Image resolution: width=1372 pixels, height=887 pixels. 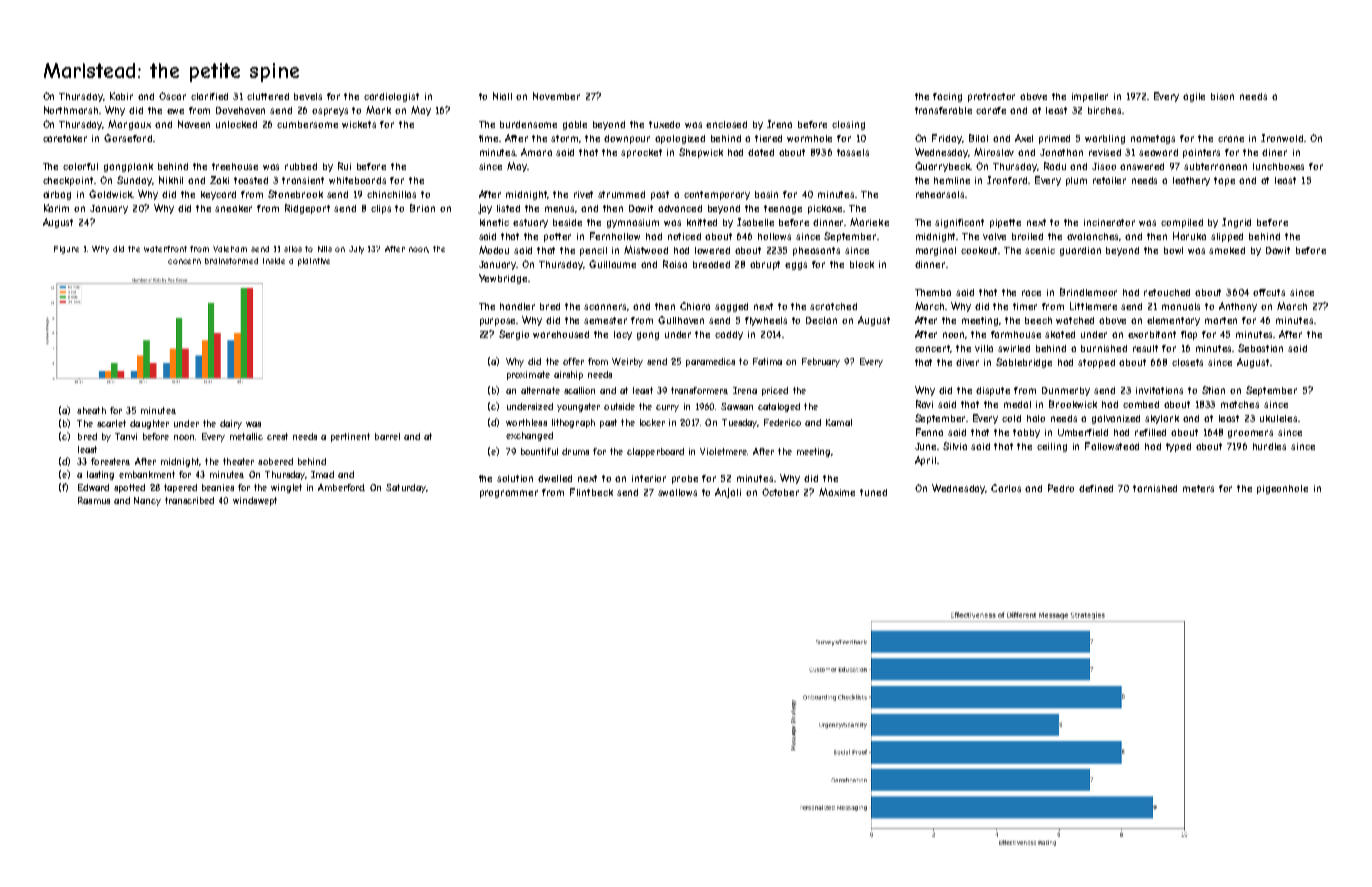 I want to click on unlocked, so click(x=236, y=124).
